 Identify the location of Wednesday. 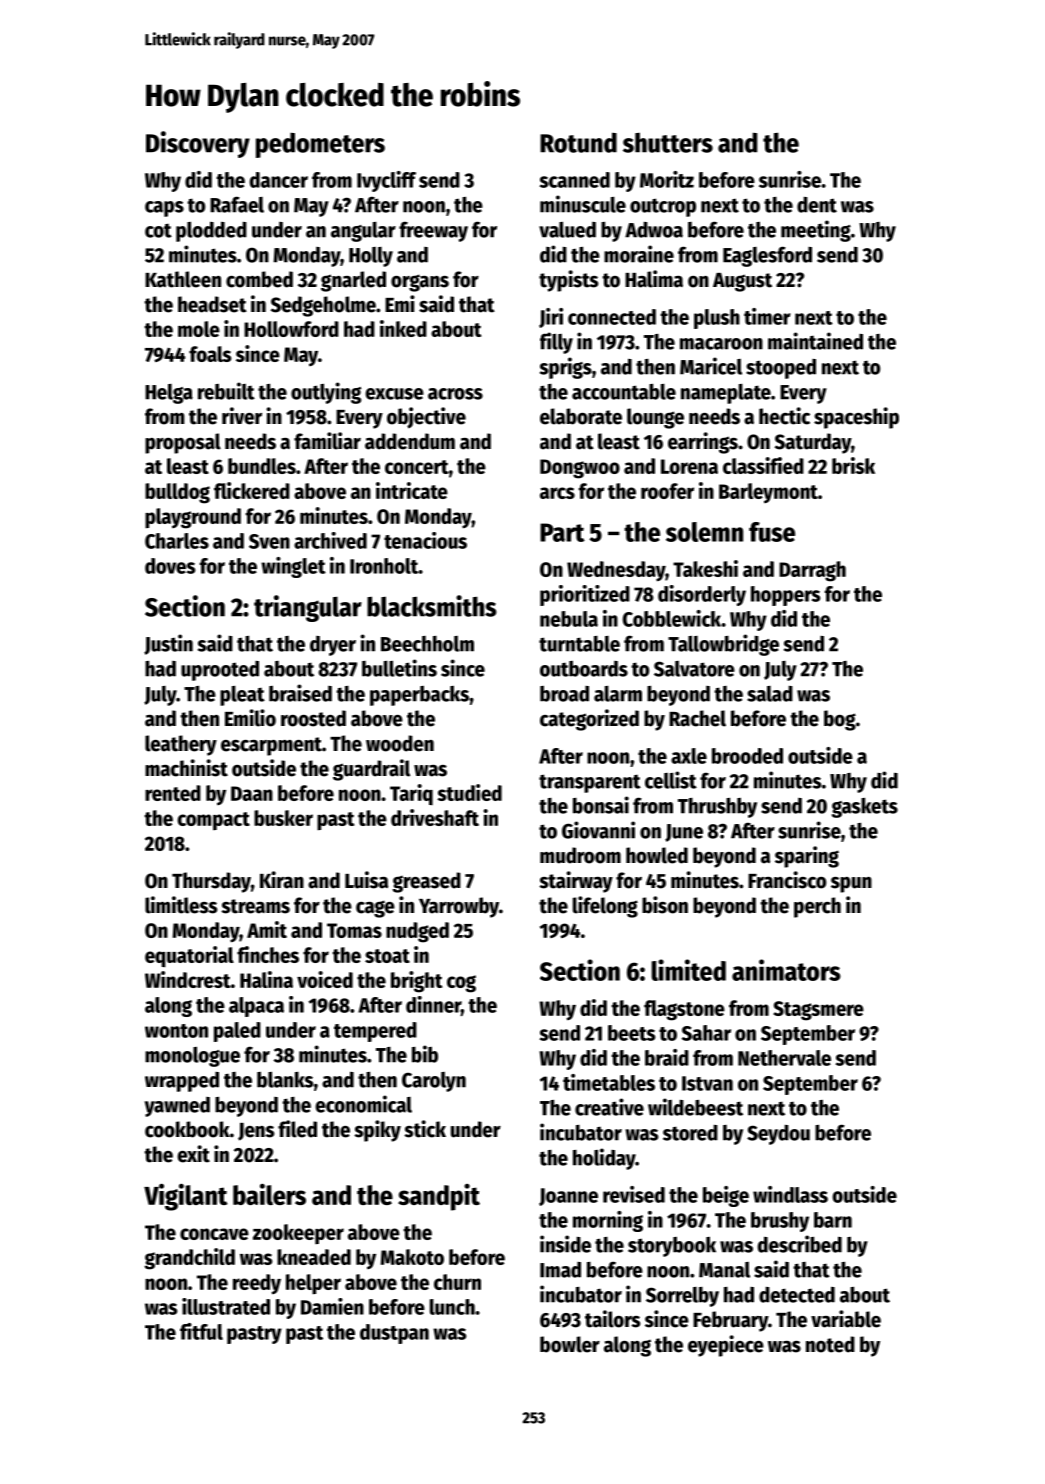
(616, 571).
